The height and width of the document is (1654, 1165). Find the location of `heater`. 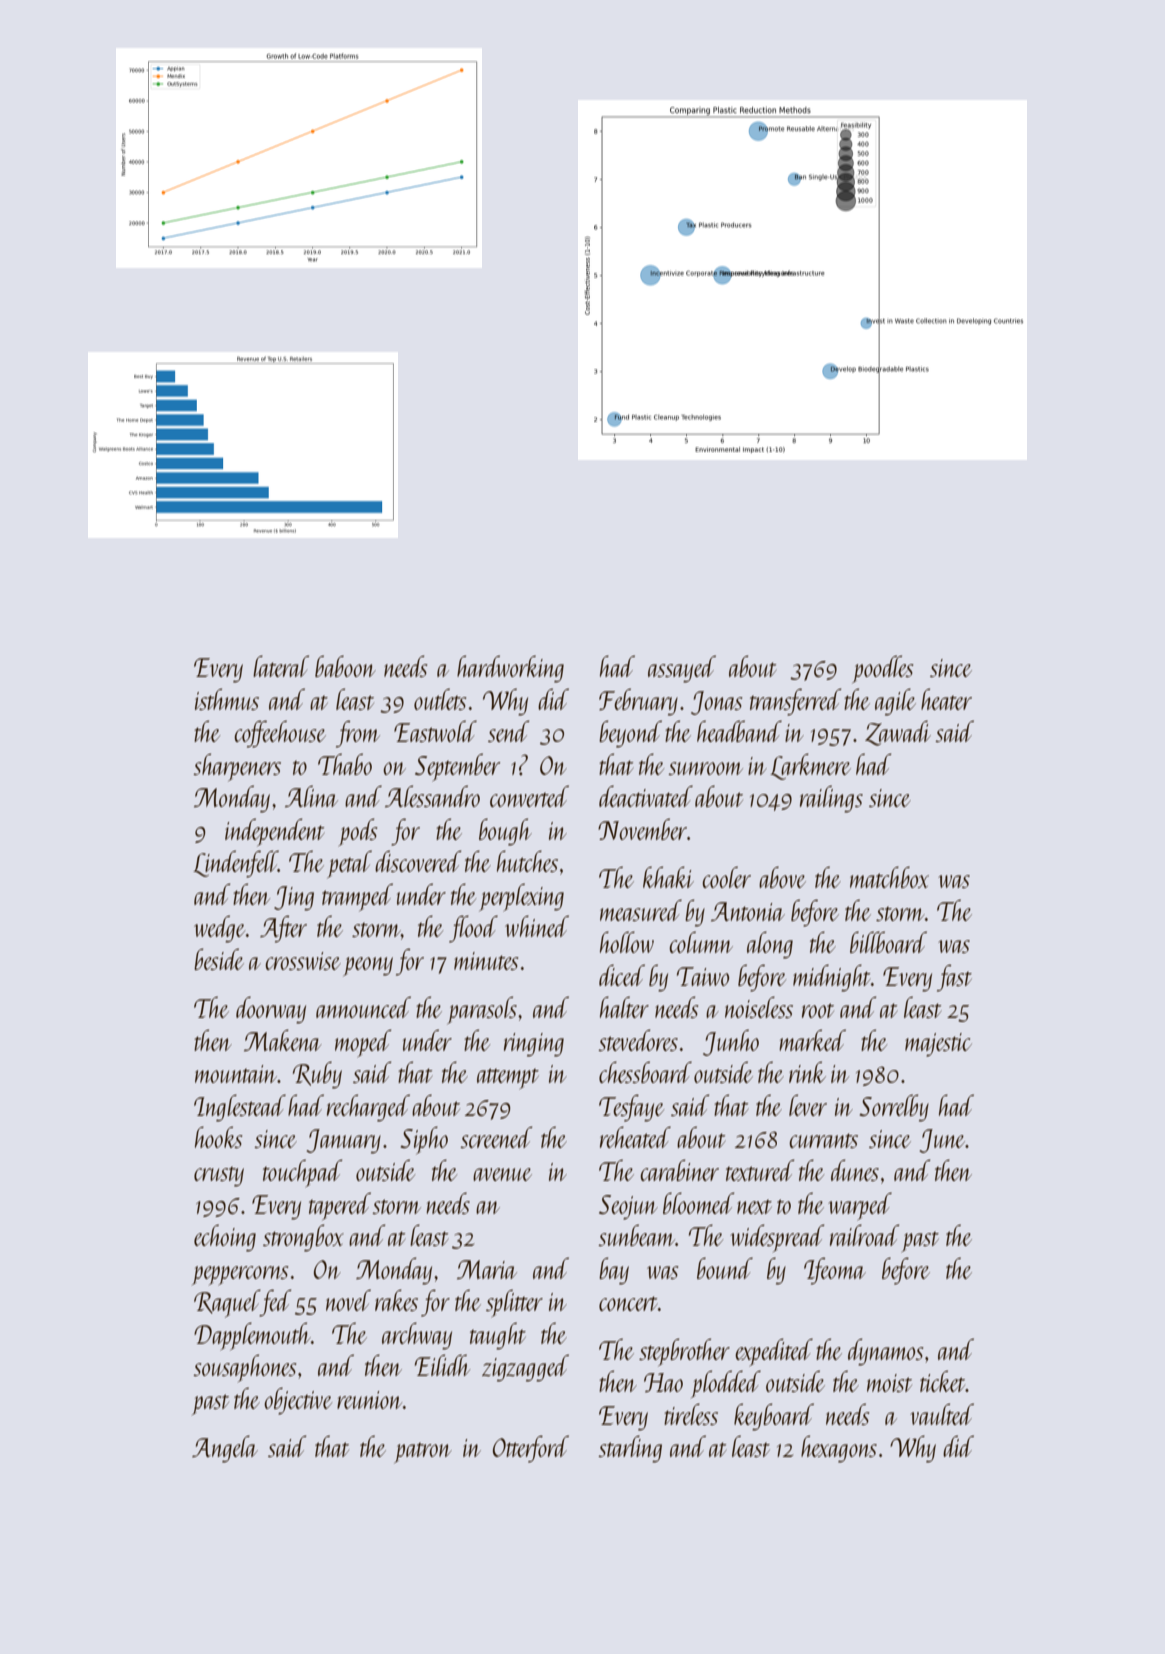

heater is located at coordinates (946, 699).
